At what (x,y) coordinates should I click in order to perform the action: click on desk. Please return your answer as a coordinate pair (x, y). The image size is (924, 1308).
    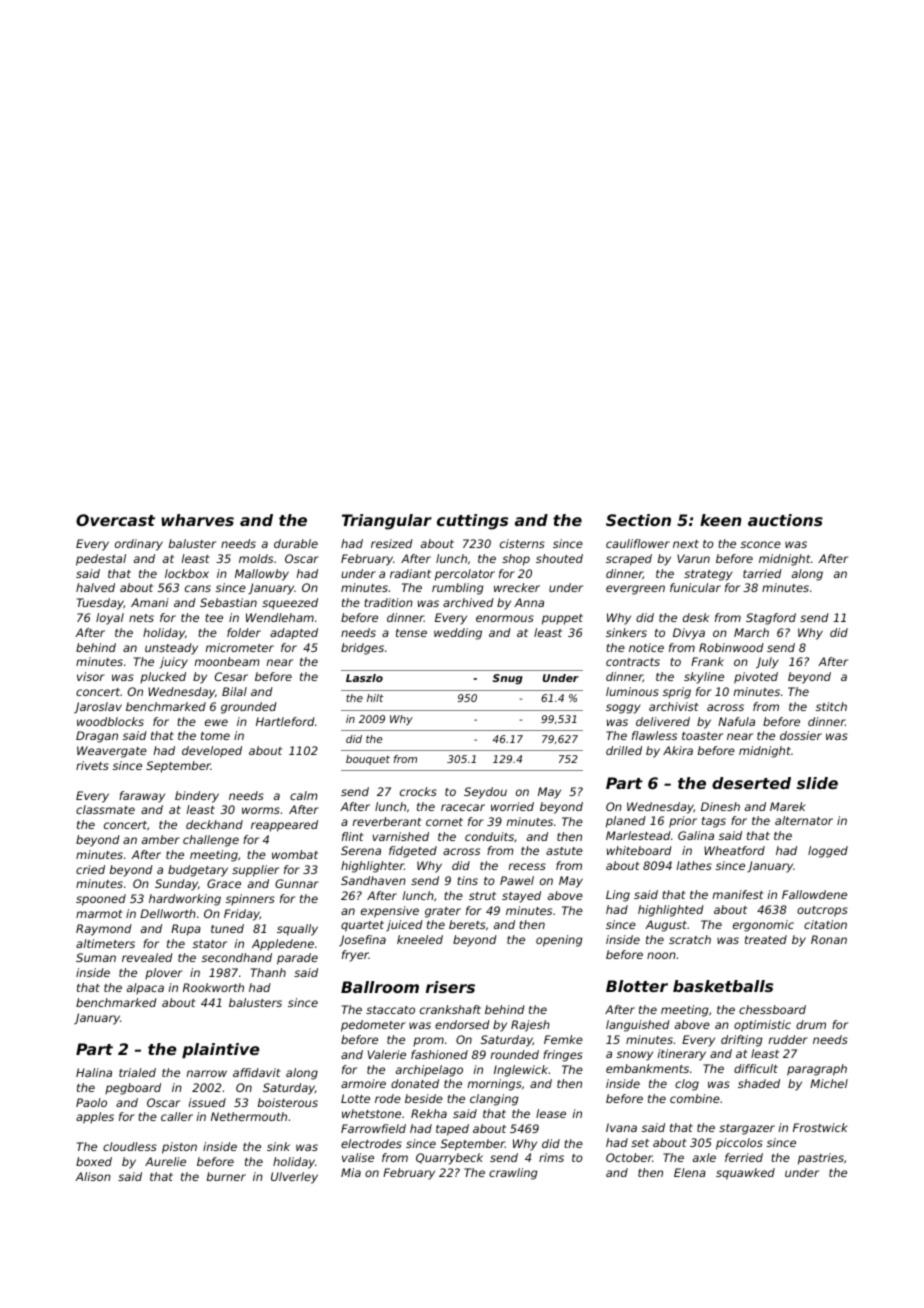
    Looking at the image, I should click on (696, 617).
